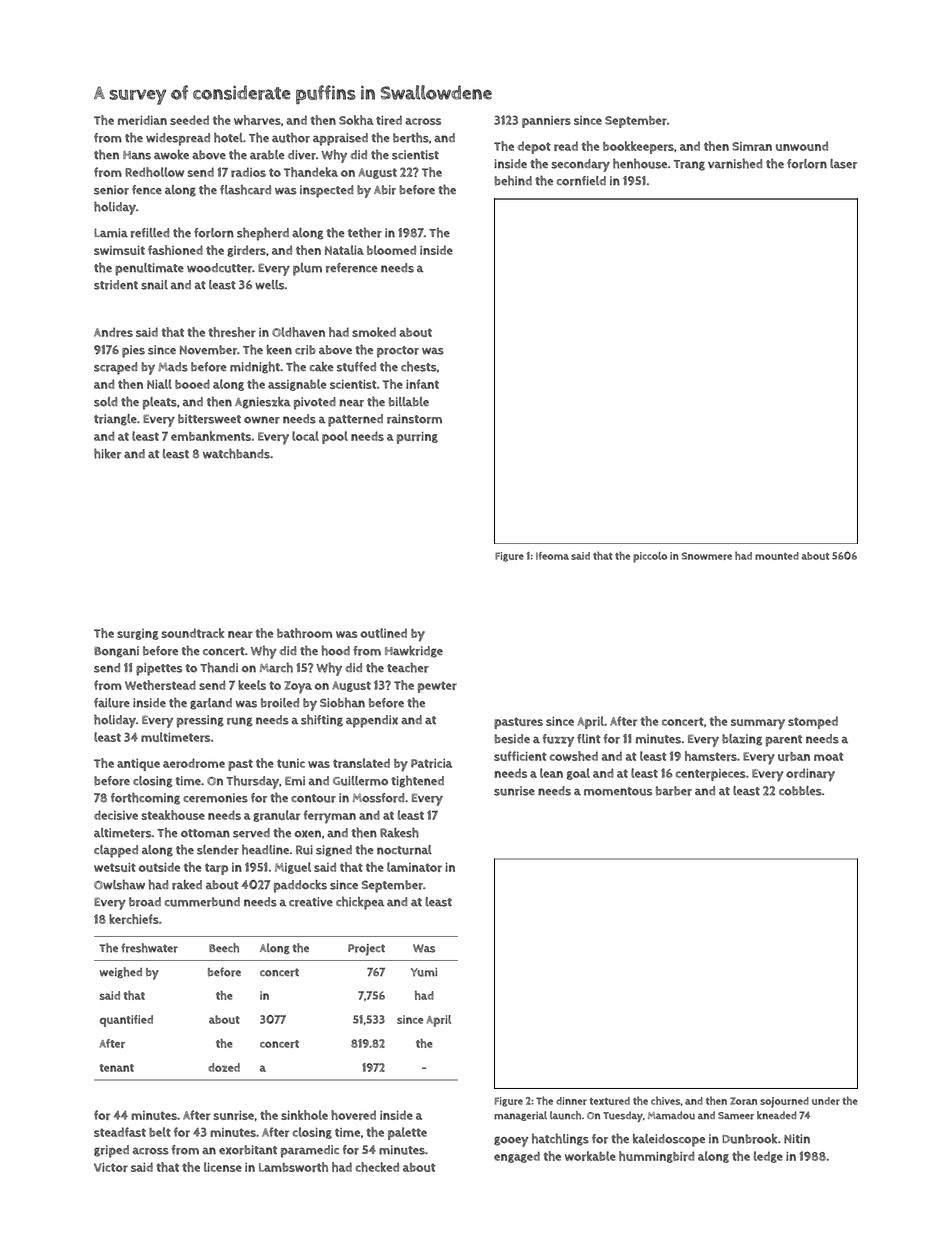 The height and width of the screenshot is (1233, 952). I want to click on outlined, so click(383, 633).
